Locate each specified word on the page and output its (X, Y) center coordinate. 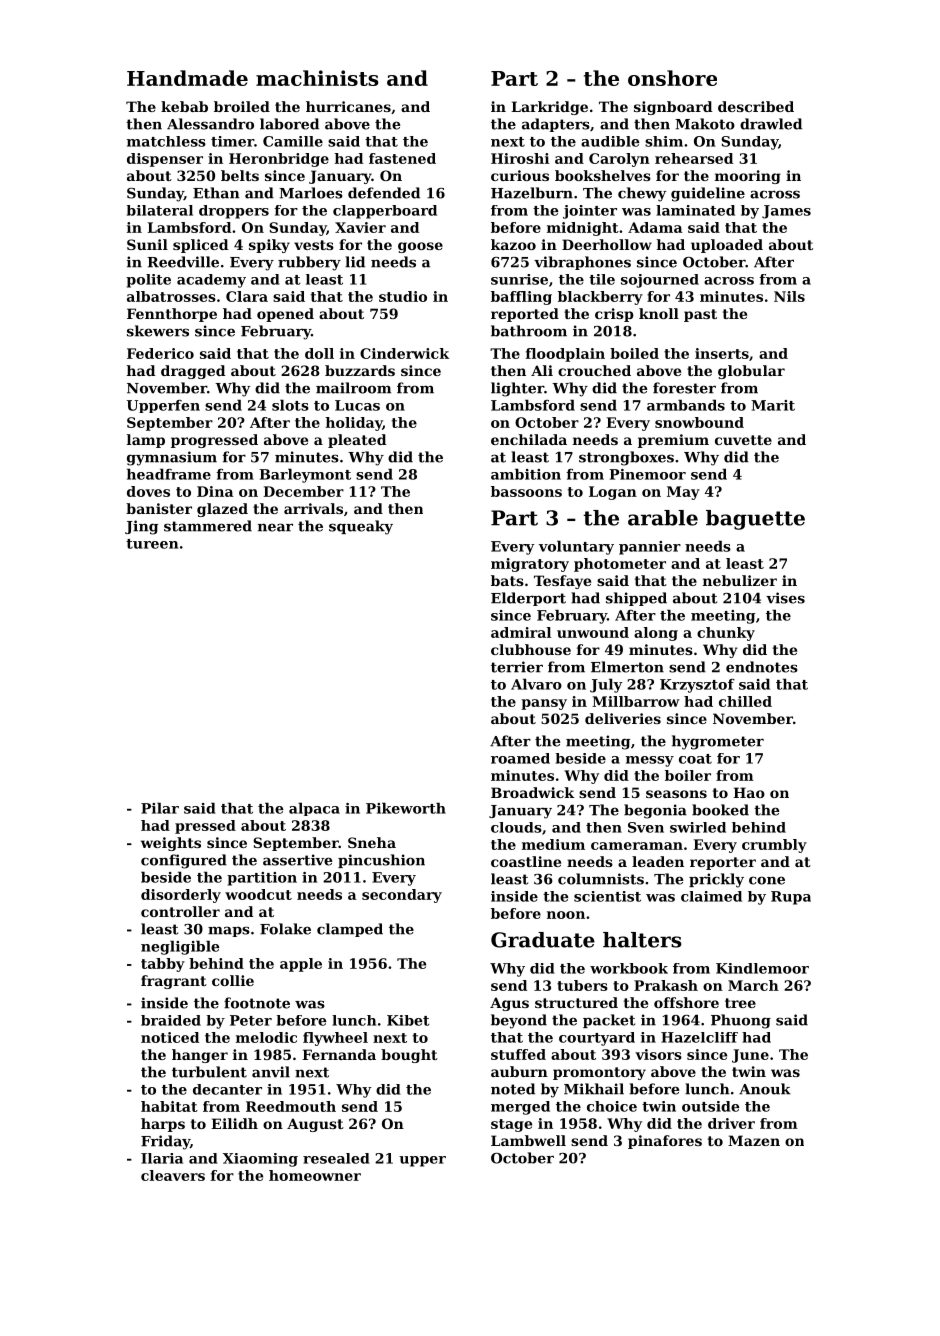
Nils (789, 296)
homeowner (315, 1175)
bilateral (160, 210)
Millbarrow (636, 701)
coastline (526, 861)
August (315, 1125)
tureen (152, 544)
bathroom (529, 331)
